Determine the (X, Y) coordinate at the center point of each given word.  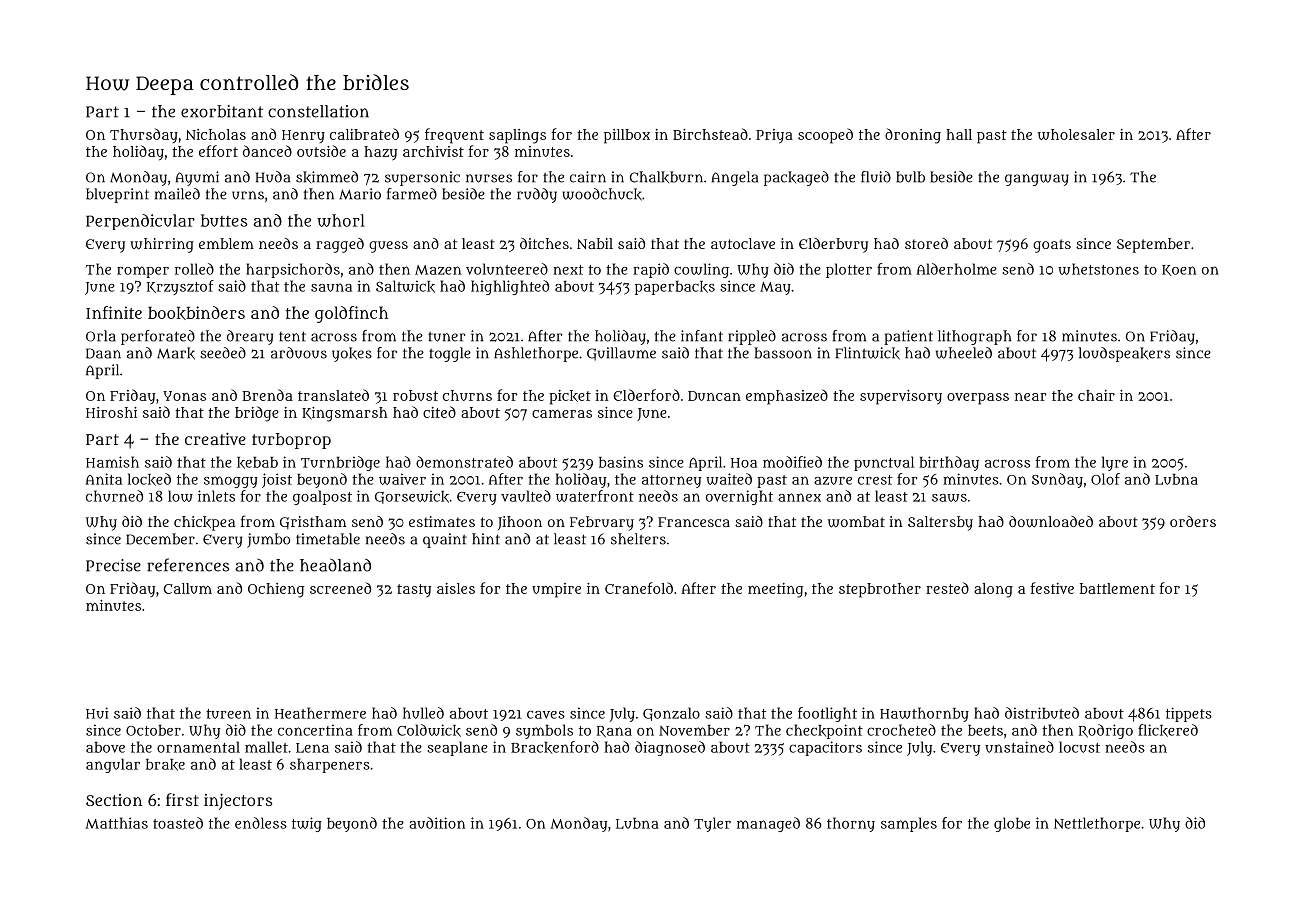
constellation (318, 111)
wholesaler (1076, 134)
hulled (423, 713)
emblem (226, 243)
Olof (1105, 479)
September (1153, 245)
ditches (544, 243)
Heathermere (320, 713)
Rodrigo (1106, 731)
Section (114, 800)
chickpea (204, 523)
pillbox (627, 136)
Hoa (744, 463)
